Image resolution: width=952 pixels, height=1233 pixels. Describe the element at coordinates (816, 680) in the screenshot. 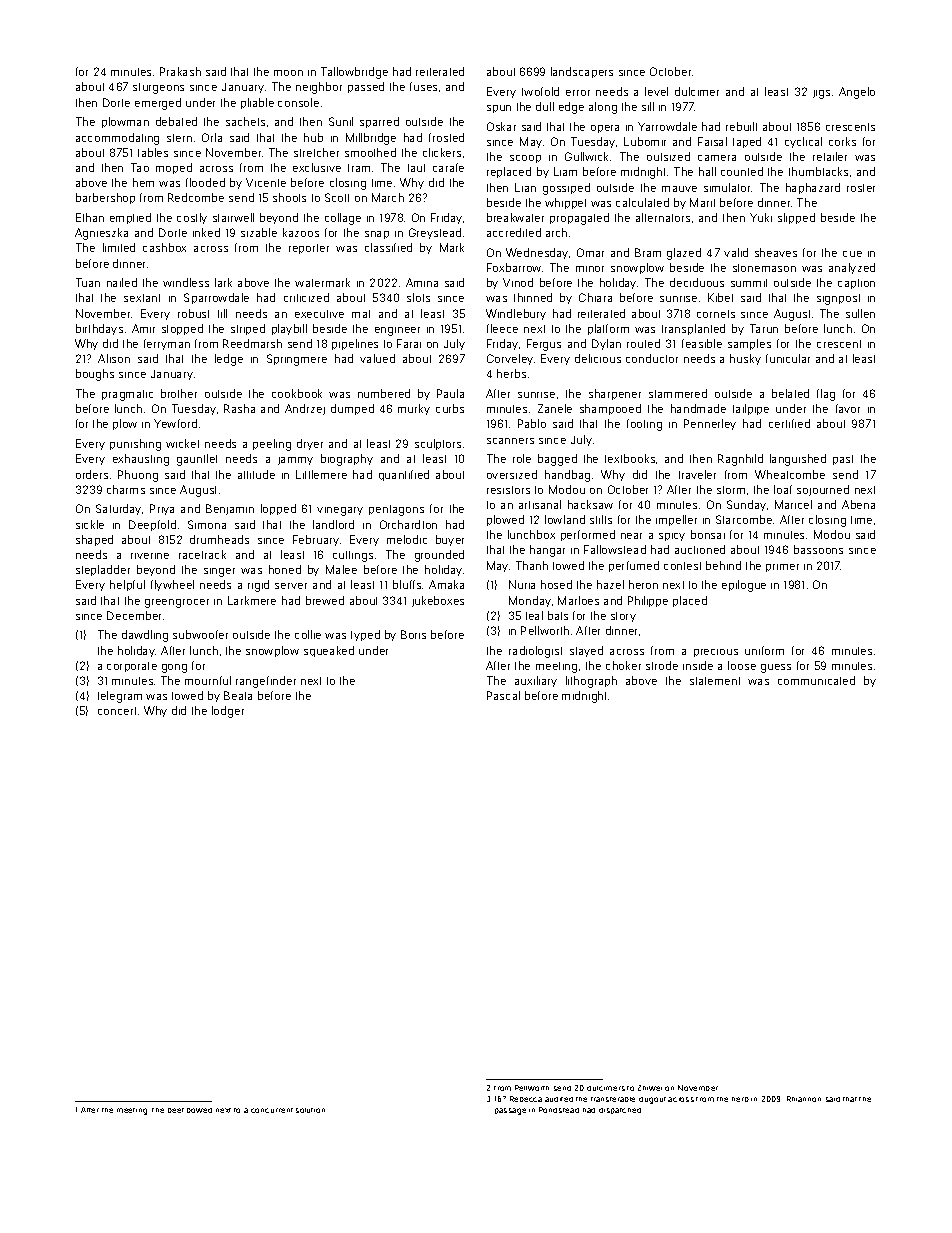

I see `communicated` at that location.
